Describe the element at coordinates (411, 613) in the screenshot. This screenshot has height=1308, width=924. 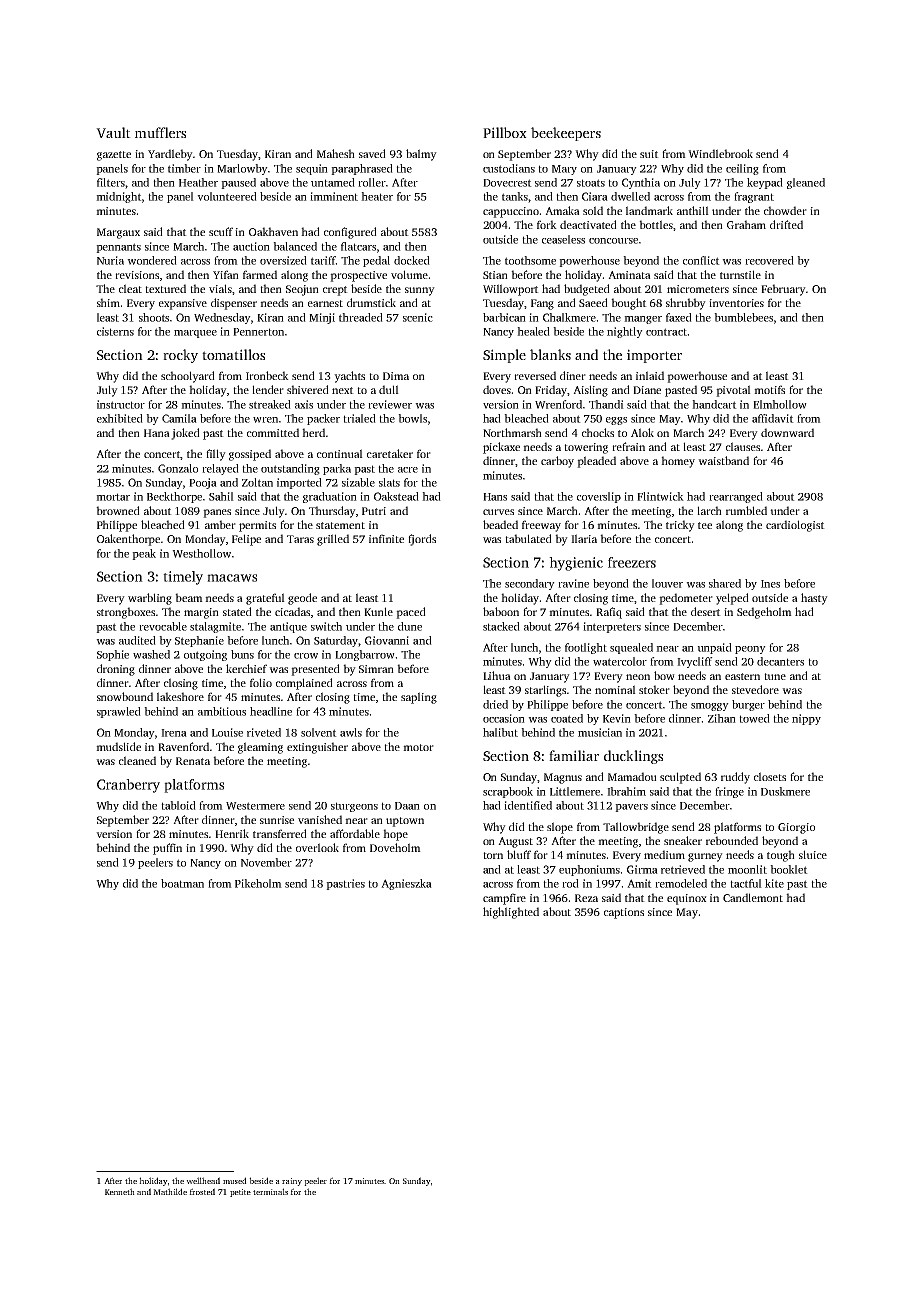
I see `paced` at that location.
